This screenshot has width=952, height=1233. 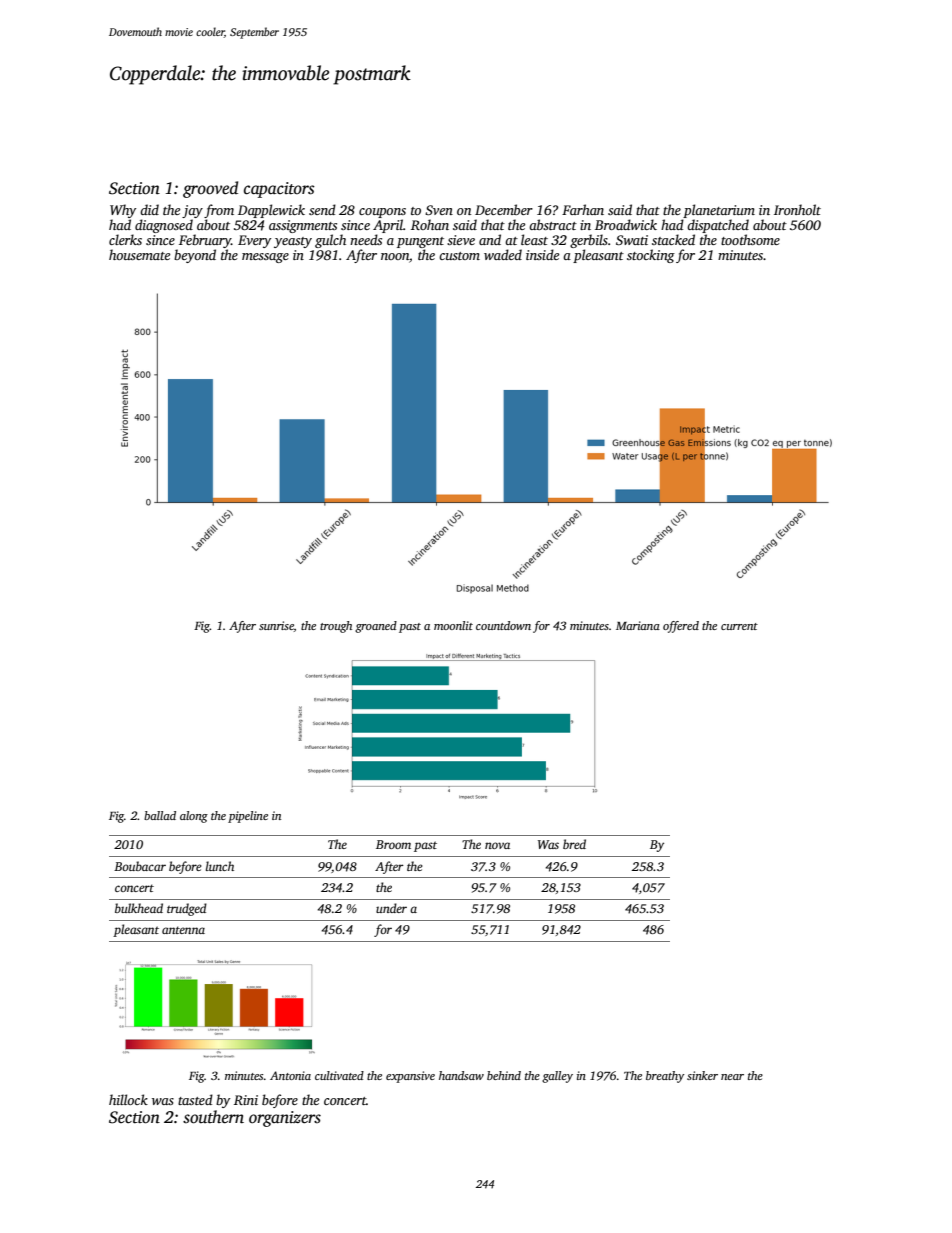 What do you see at coordinates (393, 844) in the screenshot?
I see `Broom` at bounding box center [393, 844].
